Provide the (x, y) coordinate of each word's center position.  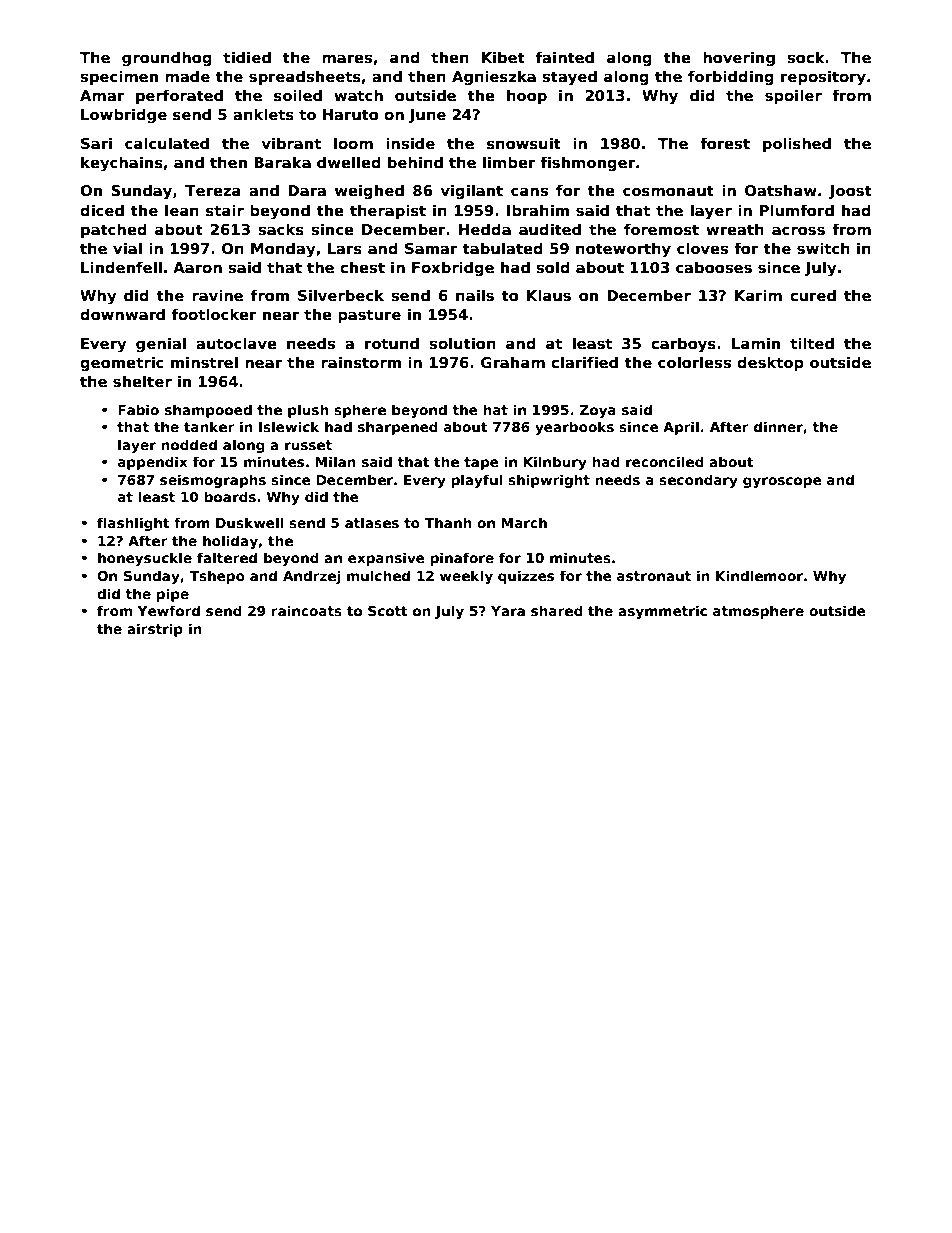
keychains (122, 164)
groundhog (167, 59)
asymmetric (662, 612)
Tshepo (217, 577)
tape (481, 463)
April (681, 428)
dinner (778, 426)
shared (557, 610)
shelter (142, 381)
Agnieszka (494, 77)
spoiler (793, 96)
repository (823, 77)
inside (410, 143)
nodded (189, 444)
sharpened (398, 428)
